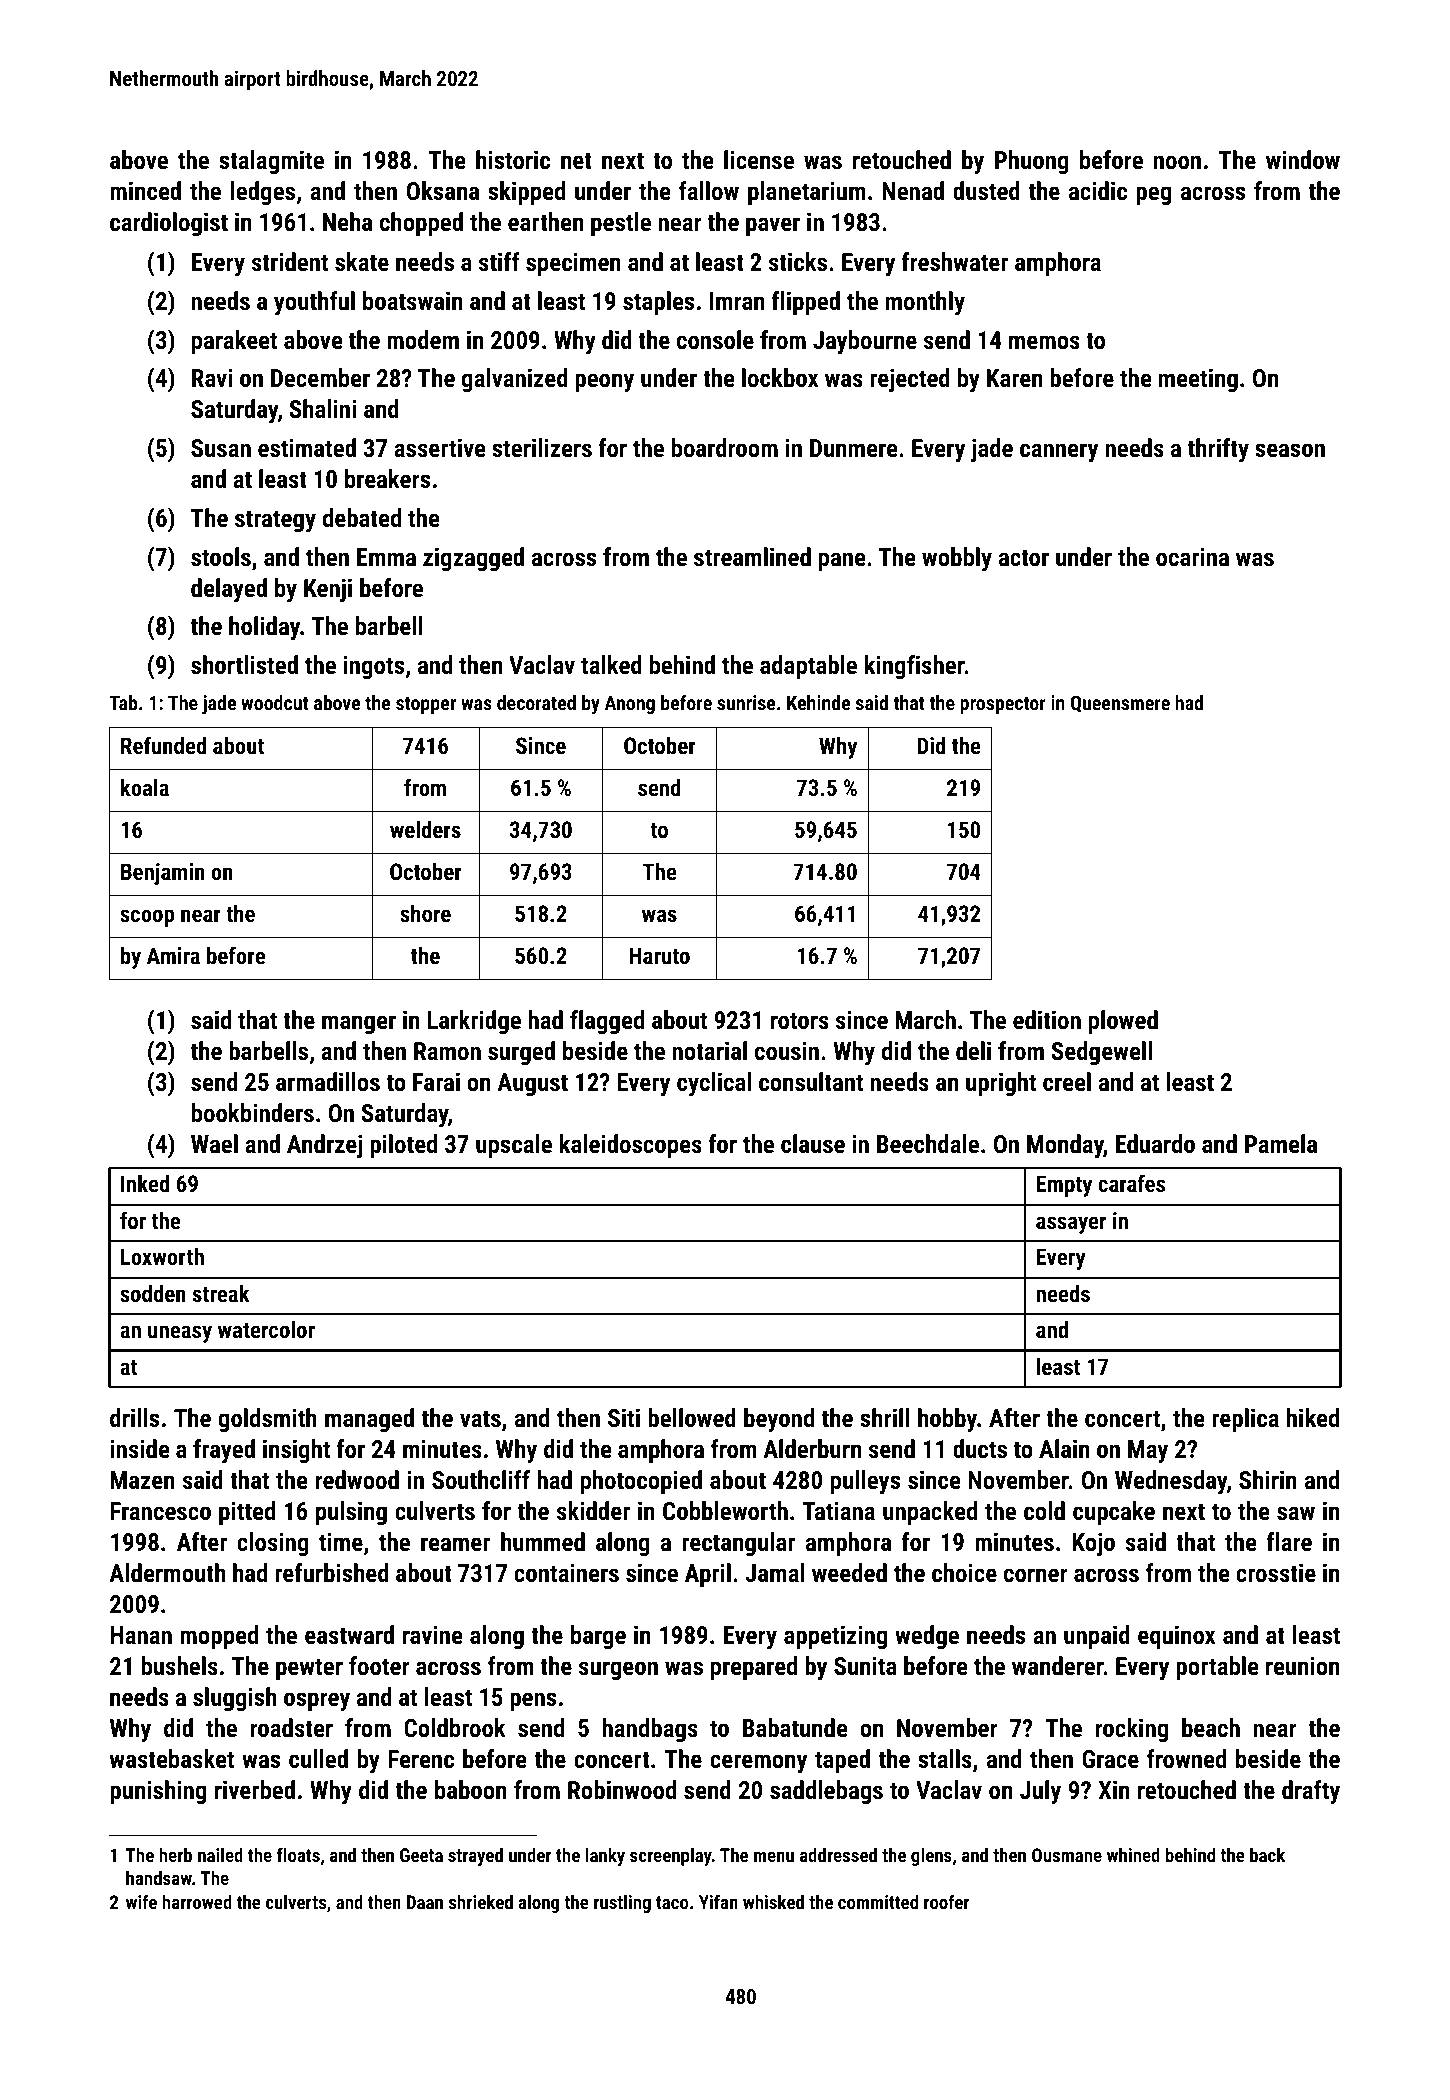  Describe the element at coordinates (692, 1417) in the screenshot. I see `bellowed` at that location.
